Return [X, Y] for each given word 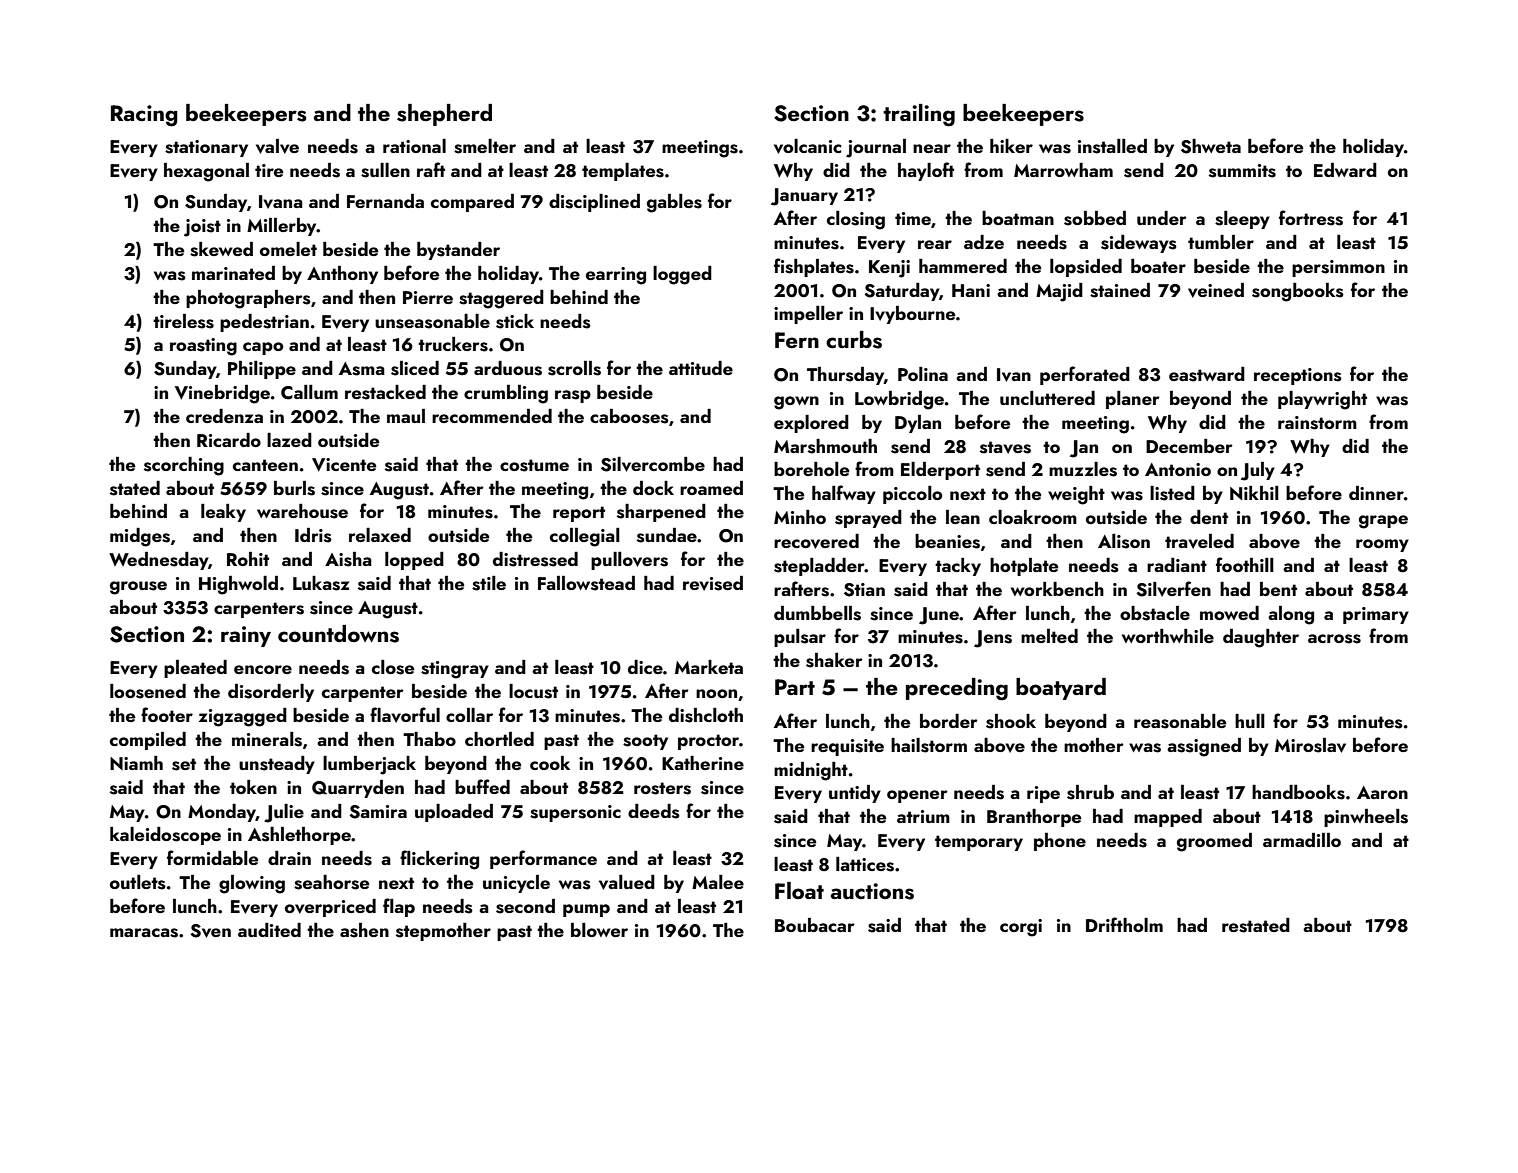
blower [599, 930]
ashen [364, 930]
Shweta [1211, 146]
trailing [919, 115]
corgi [1021, 928]
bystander [458, 251]
